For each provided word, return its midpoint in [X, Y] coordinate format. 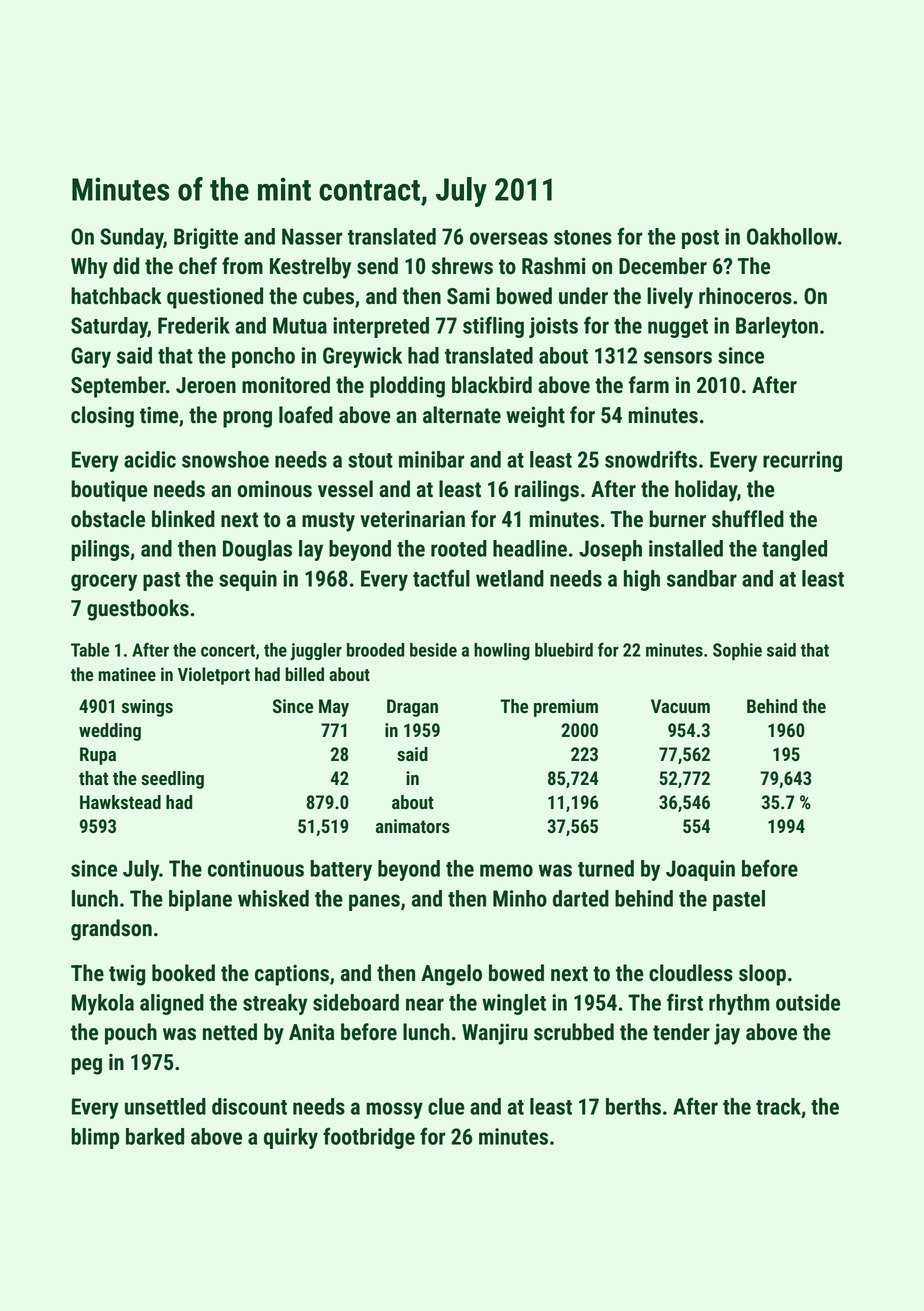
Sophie [737, 651]
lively [670, 298]
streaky [275, 1004]
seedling [172, 780]
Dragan [412, 708]
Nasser [312, 236]
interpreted [381, 327]
